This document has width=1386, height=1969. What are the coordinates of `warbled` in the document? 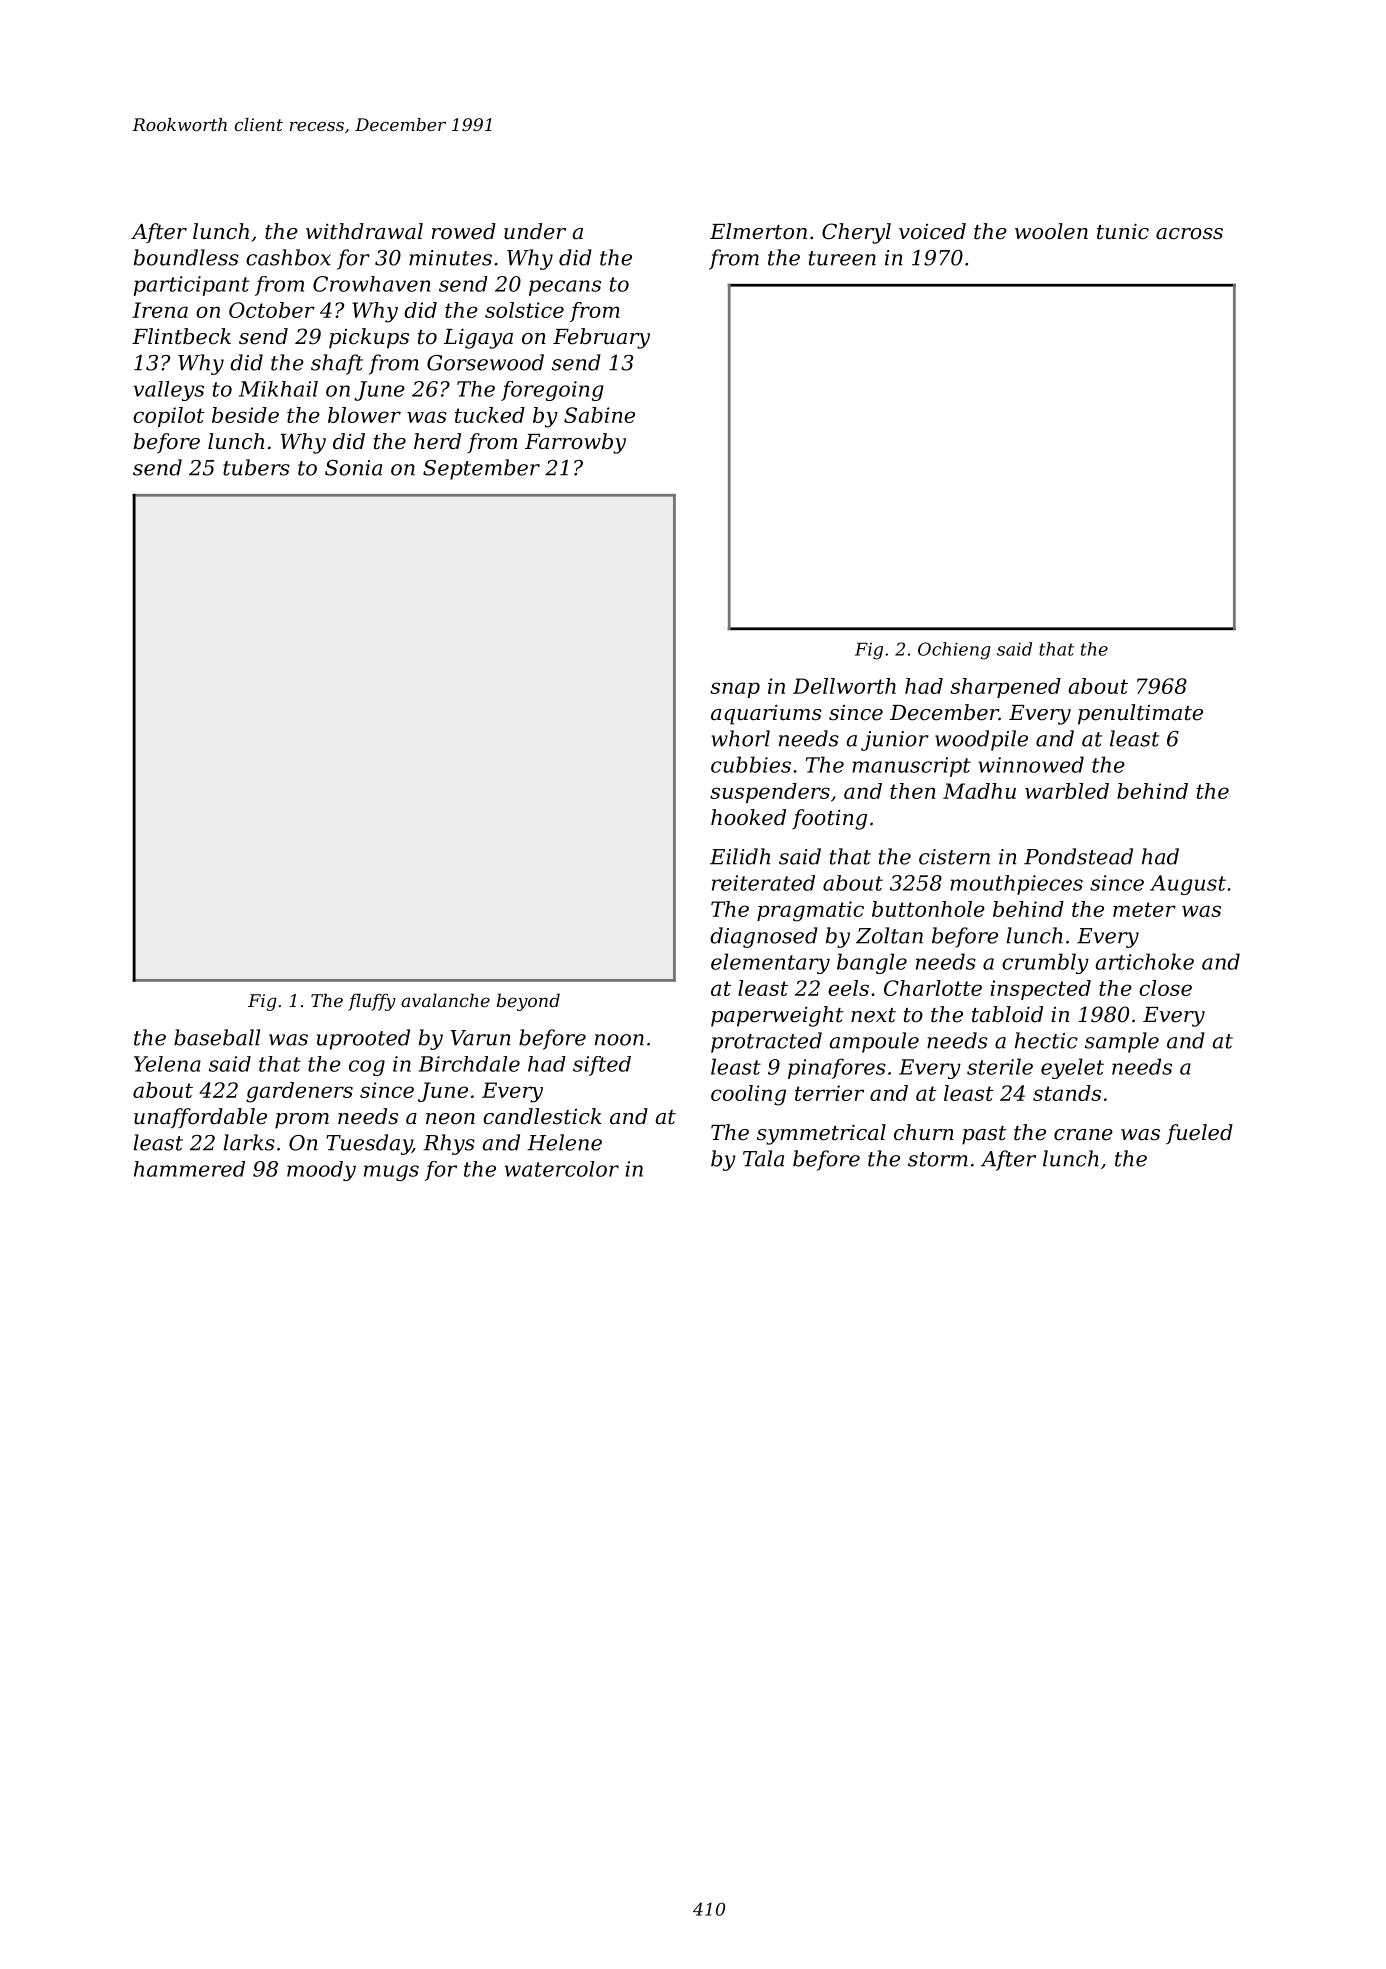 It's located at (1067, 791).
